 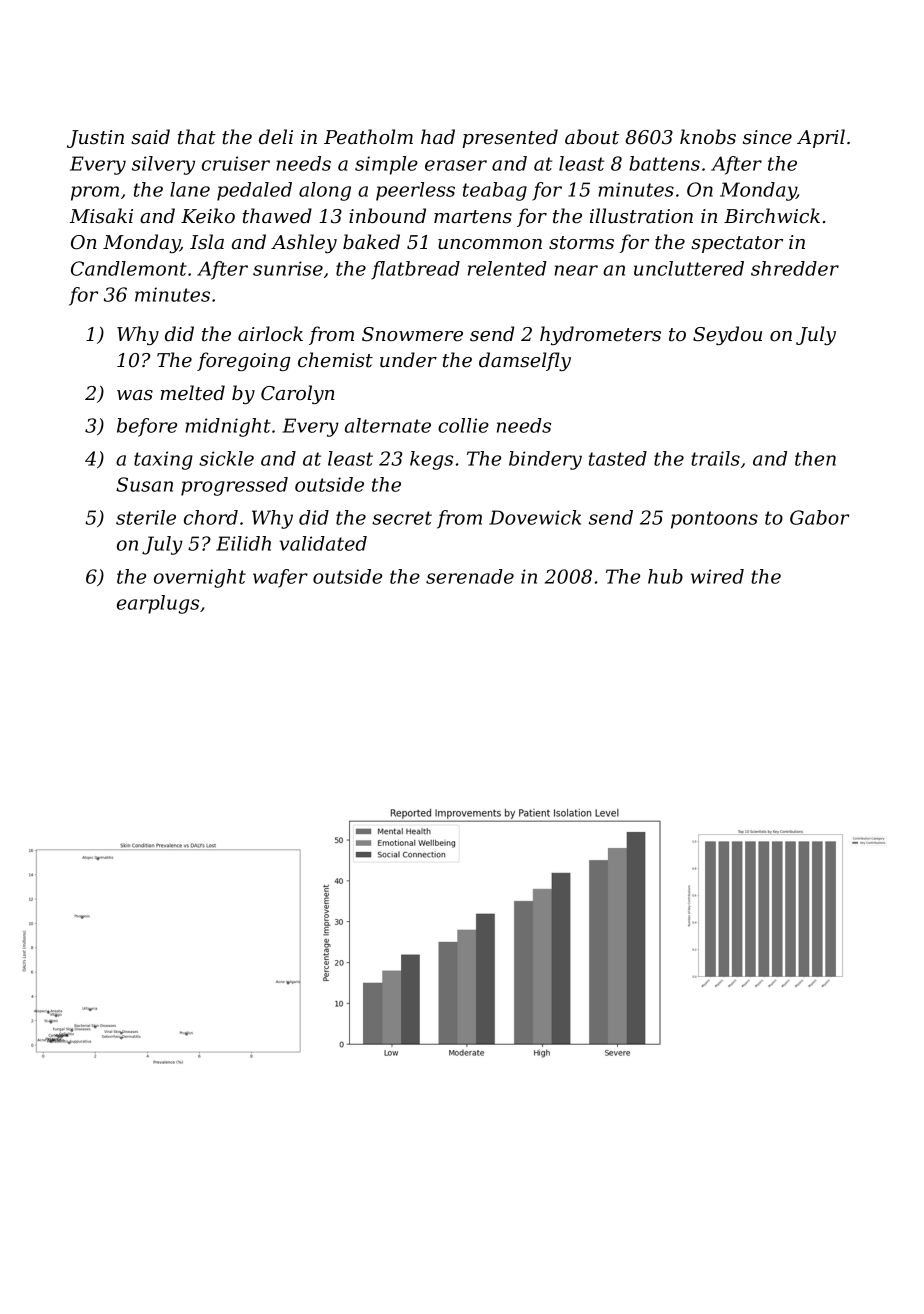 What do you see at coordinates (727, 335) in the image?
I see `Seydou` at bounding box center [727, 335].
